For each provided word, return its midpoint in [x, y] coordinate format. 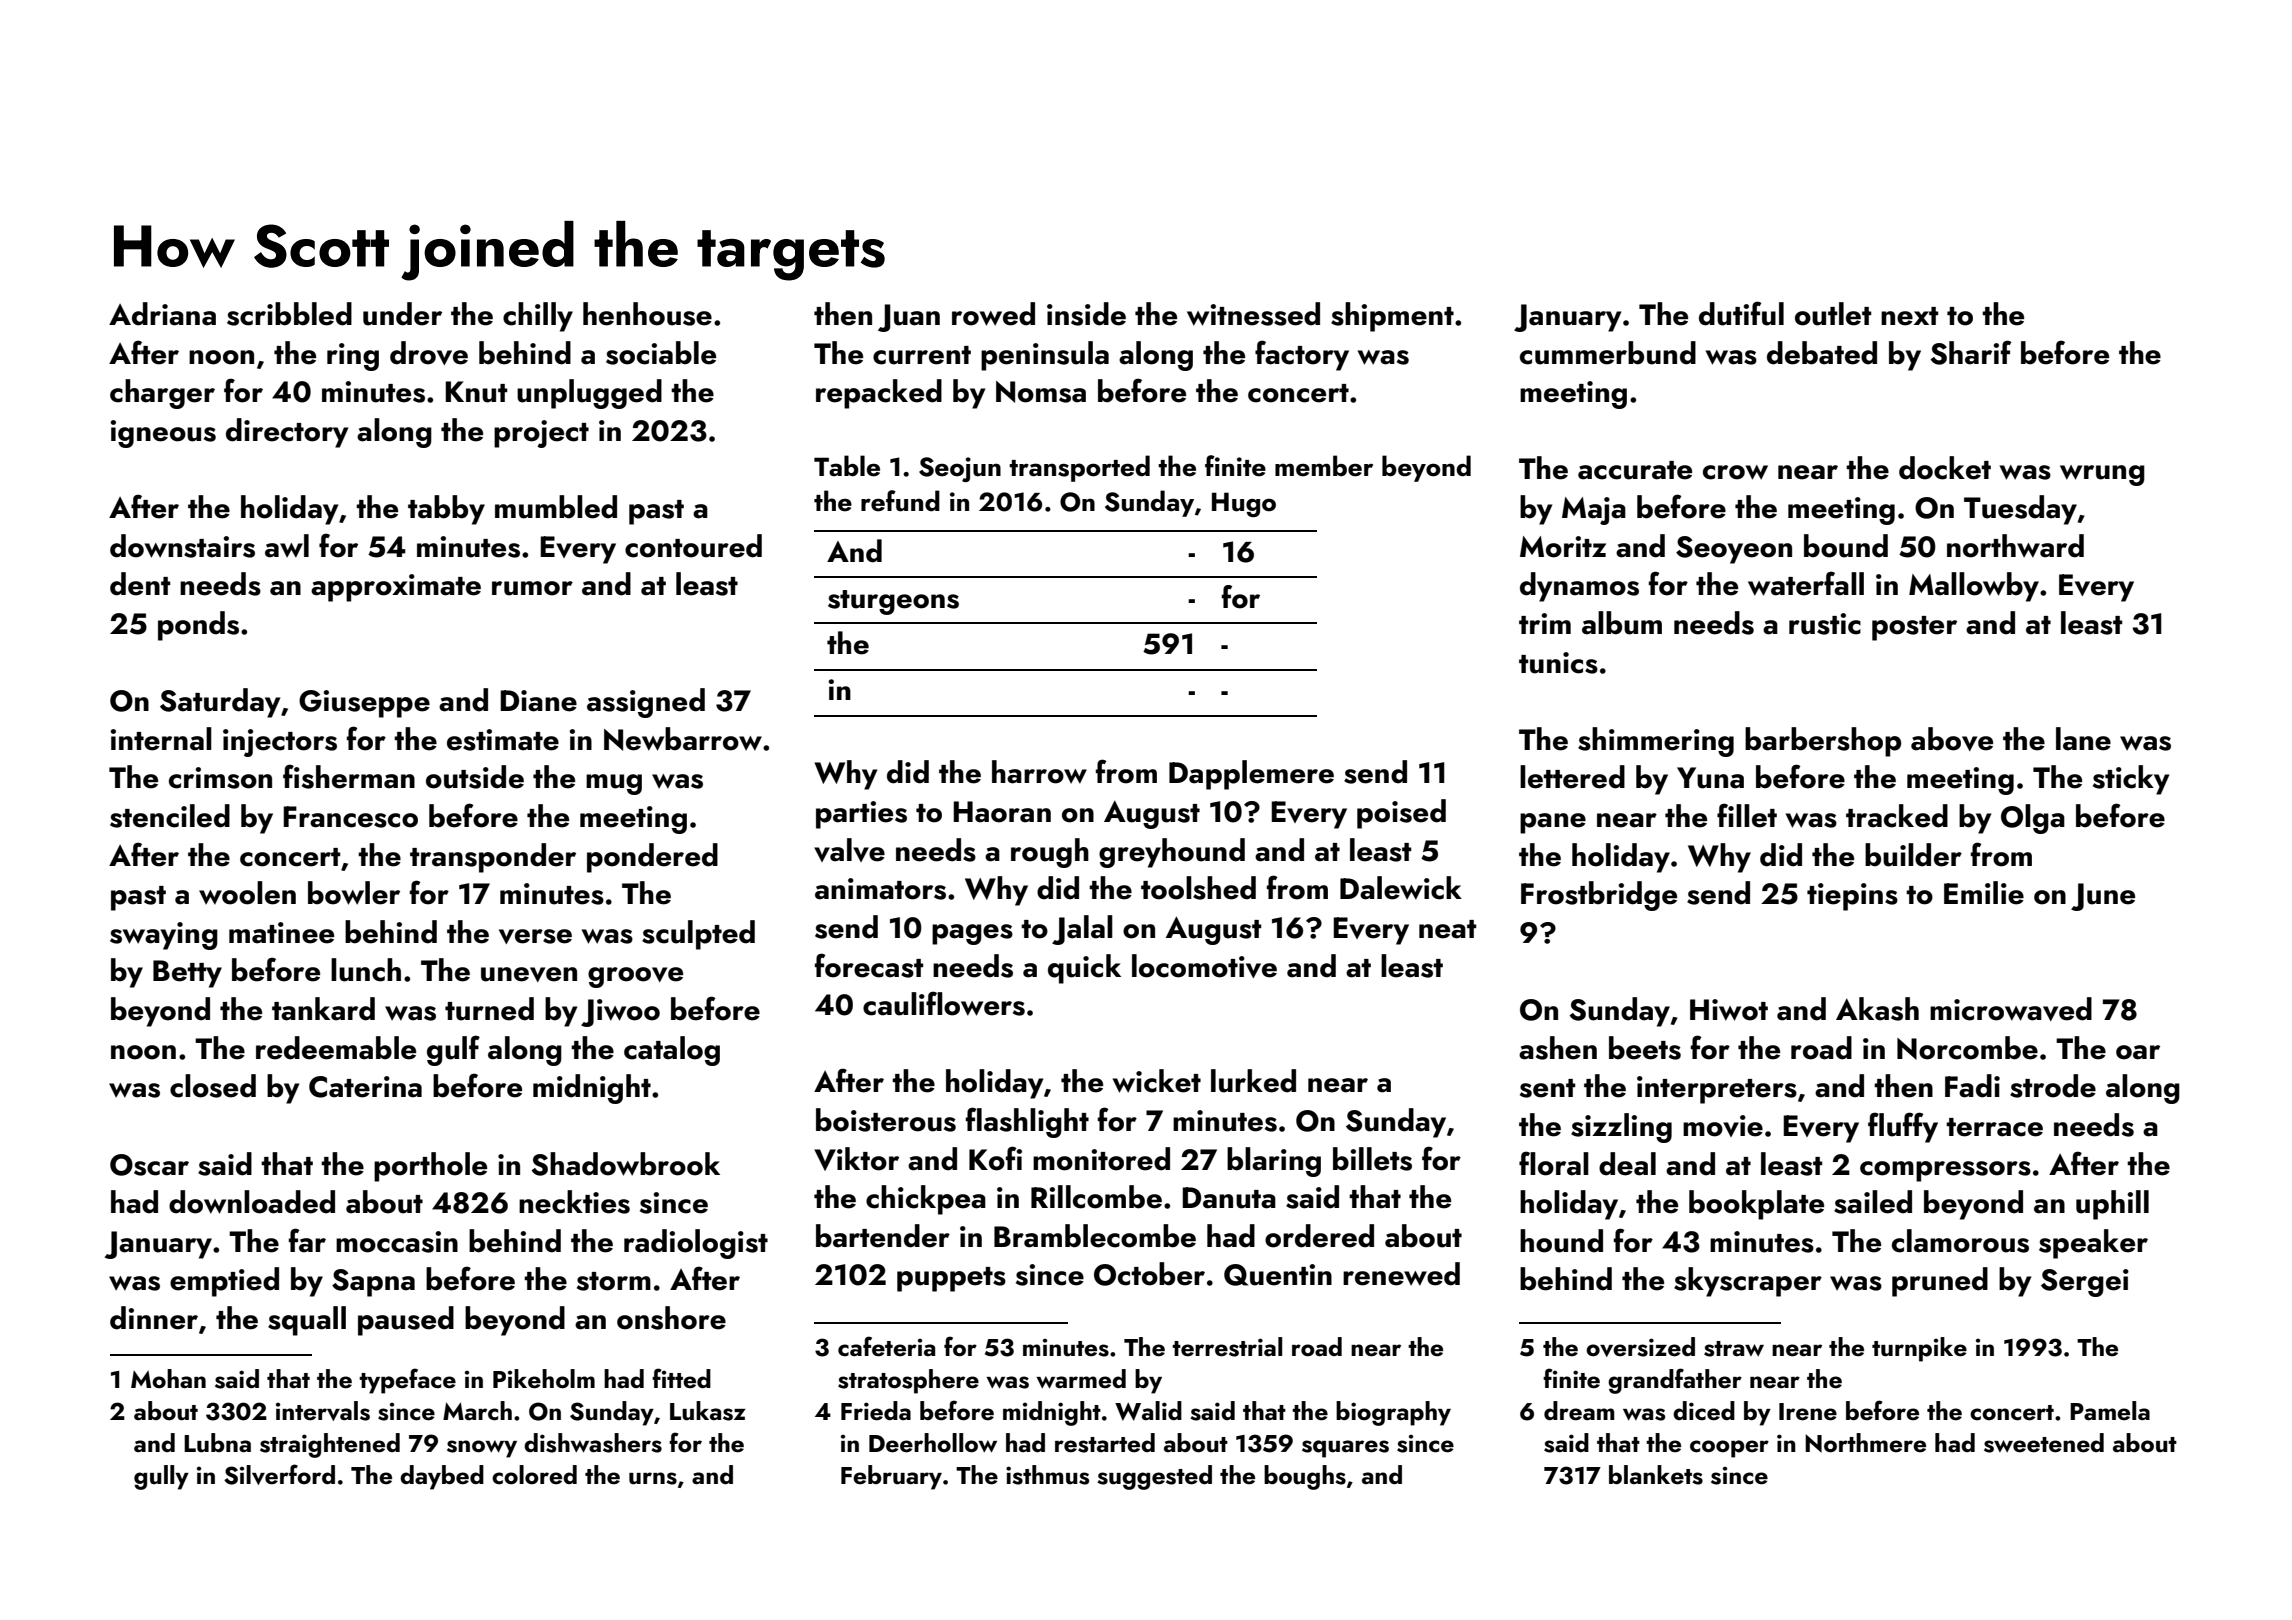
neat [1448, 929]
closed [213, 1086]
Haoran [1002, 812]
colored [534, 1475]
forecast [869, 965]
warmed [1081, 1379]
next [1910, 316]
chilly [538, 317]
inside [1086, 314]
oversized [1640, 1347]
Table [847, 466]
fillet [1747, 815]
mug [614, 784]
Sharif [1970, 352]
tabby [446, 510]
